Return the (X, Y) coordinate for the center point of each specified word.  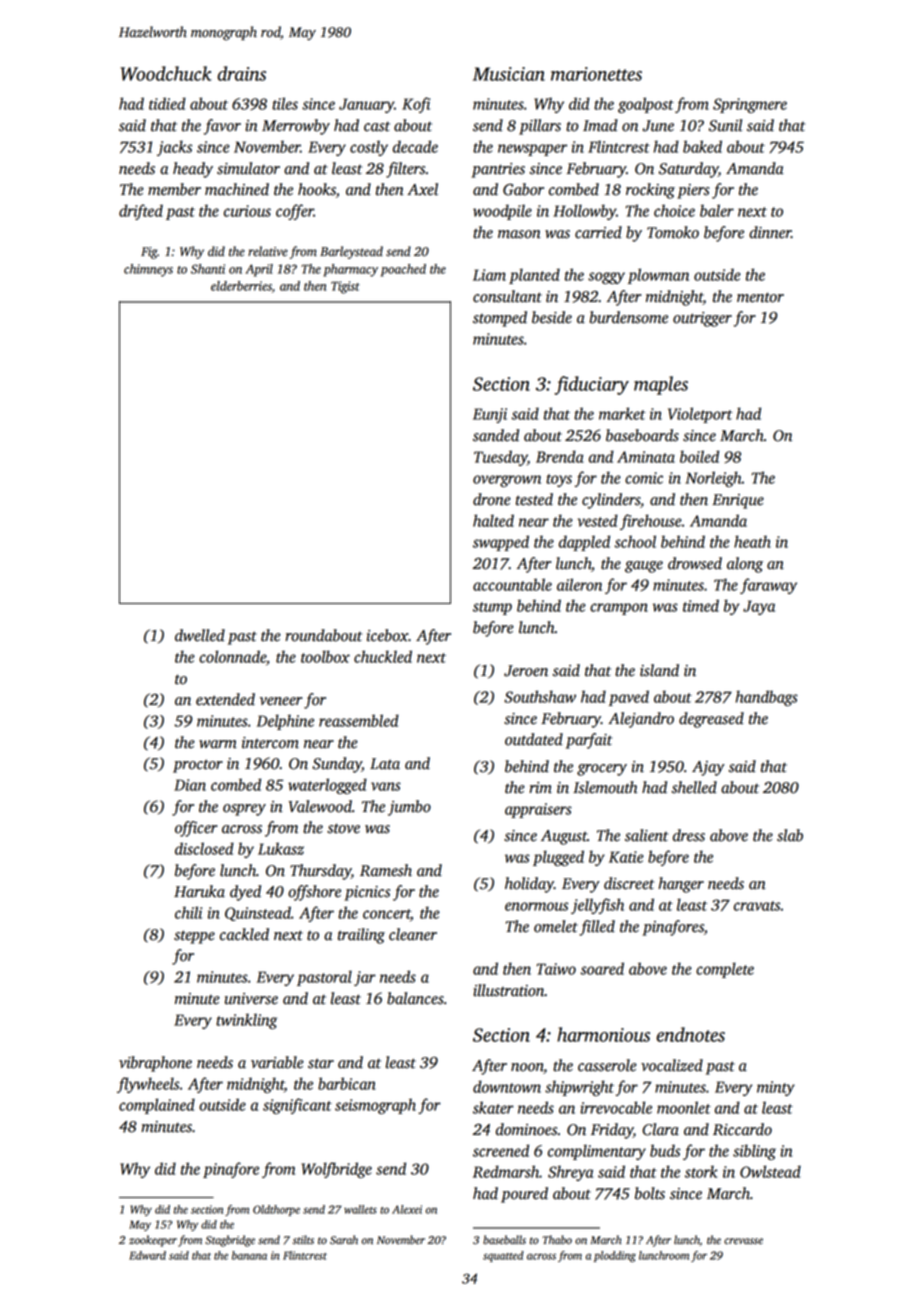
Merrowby (296, 127)
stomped (500, 319)
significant (297, 1106)
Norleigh (713, 479)
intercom (270, 743)
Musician (509, 74)
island (659, 670)
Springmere (750, 105)
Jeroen (526, 671)
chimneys (148, 270)
